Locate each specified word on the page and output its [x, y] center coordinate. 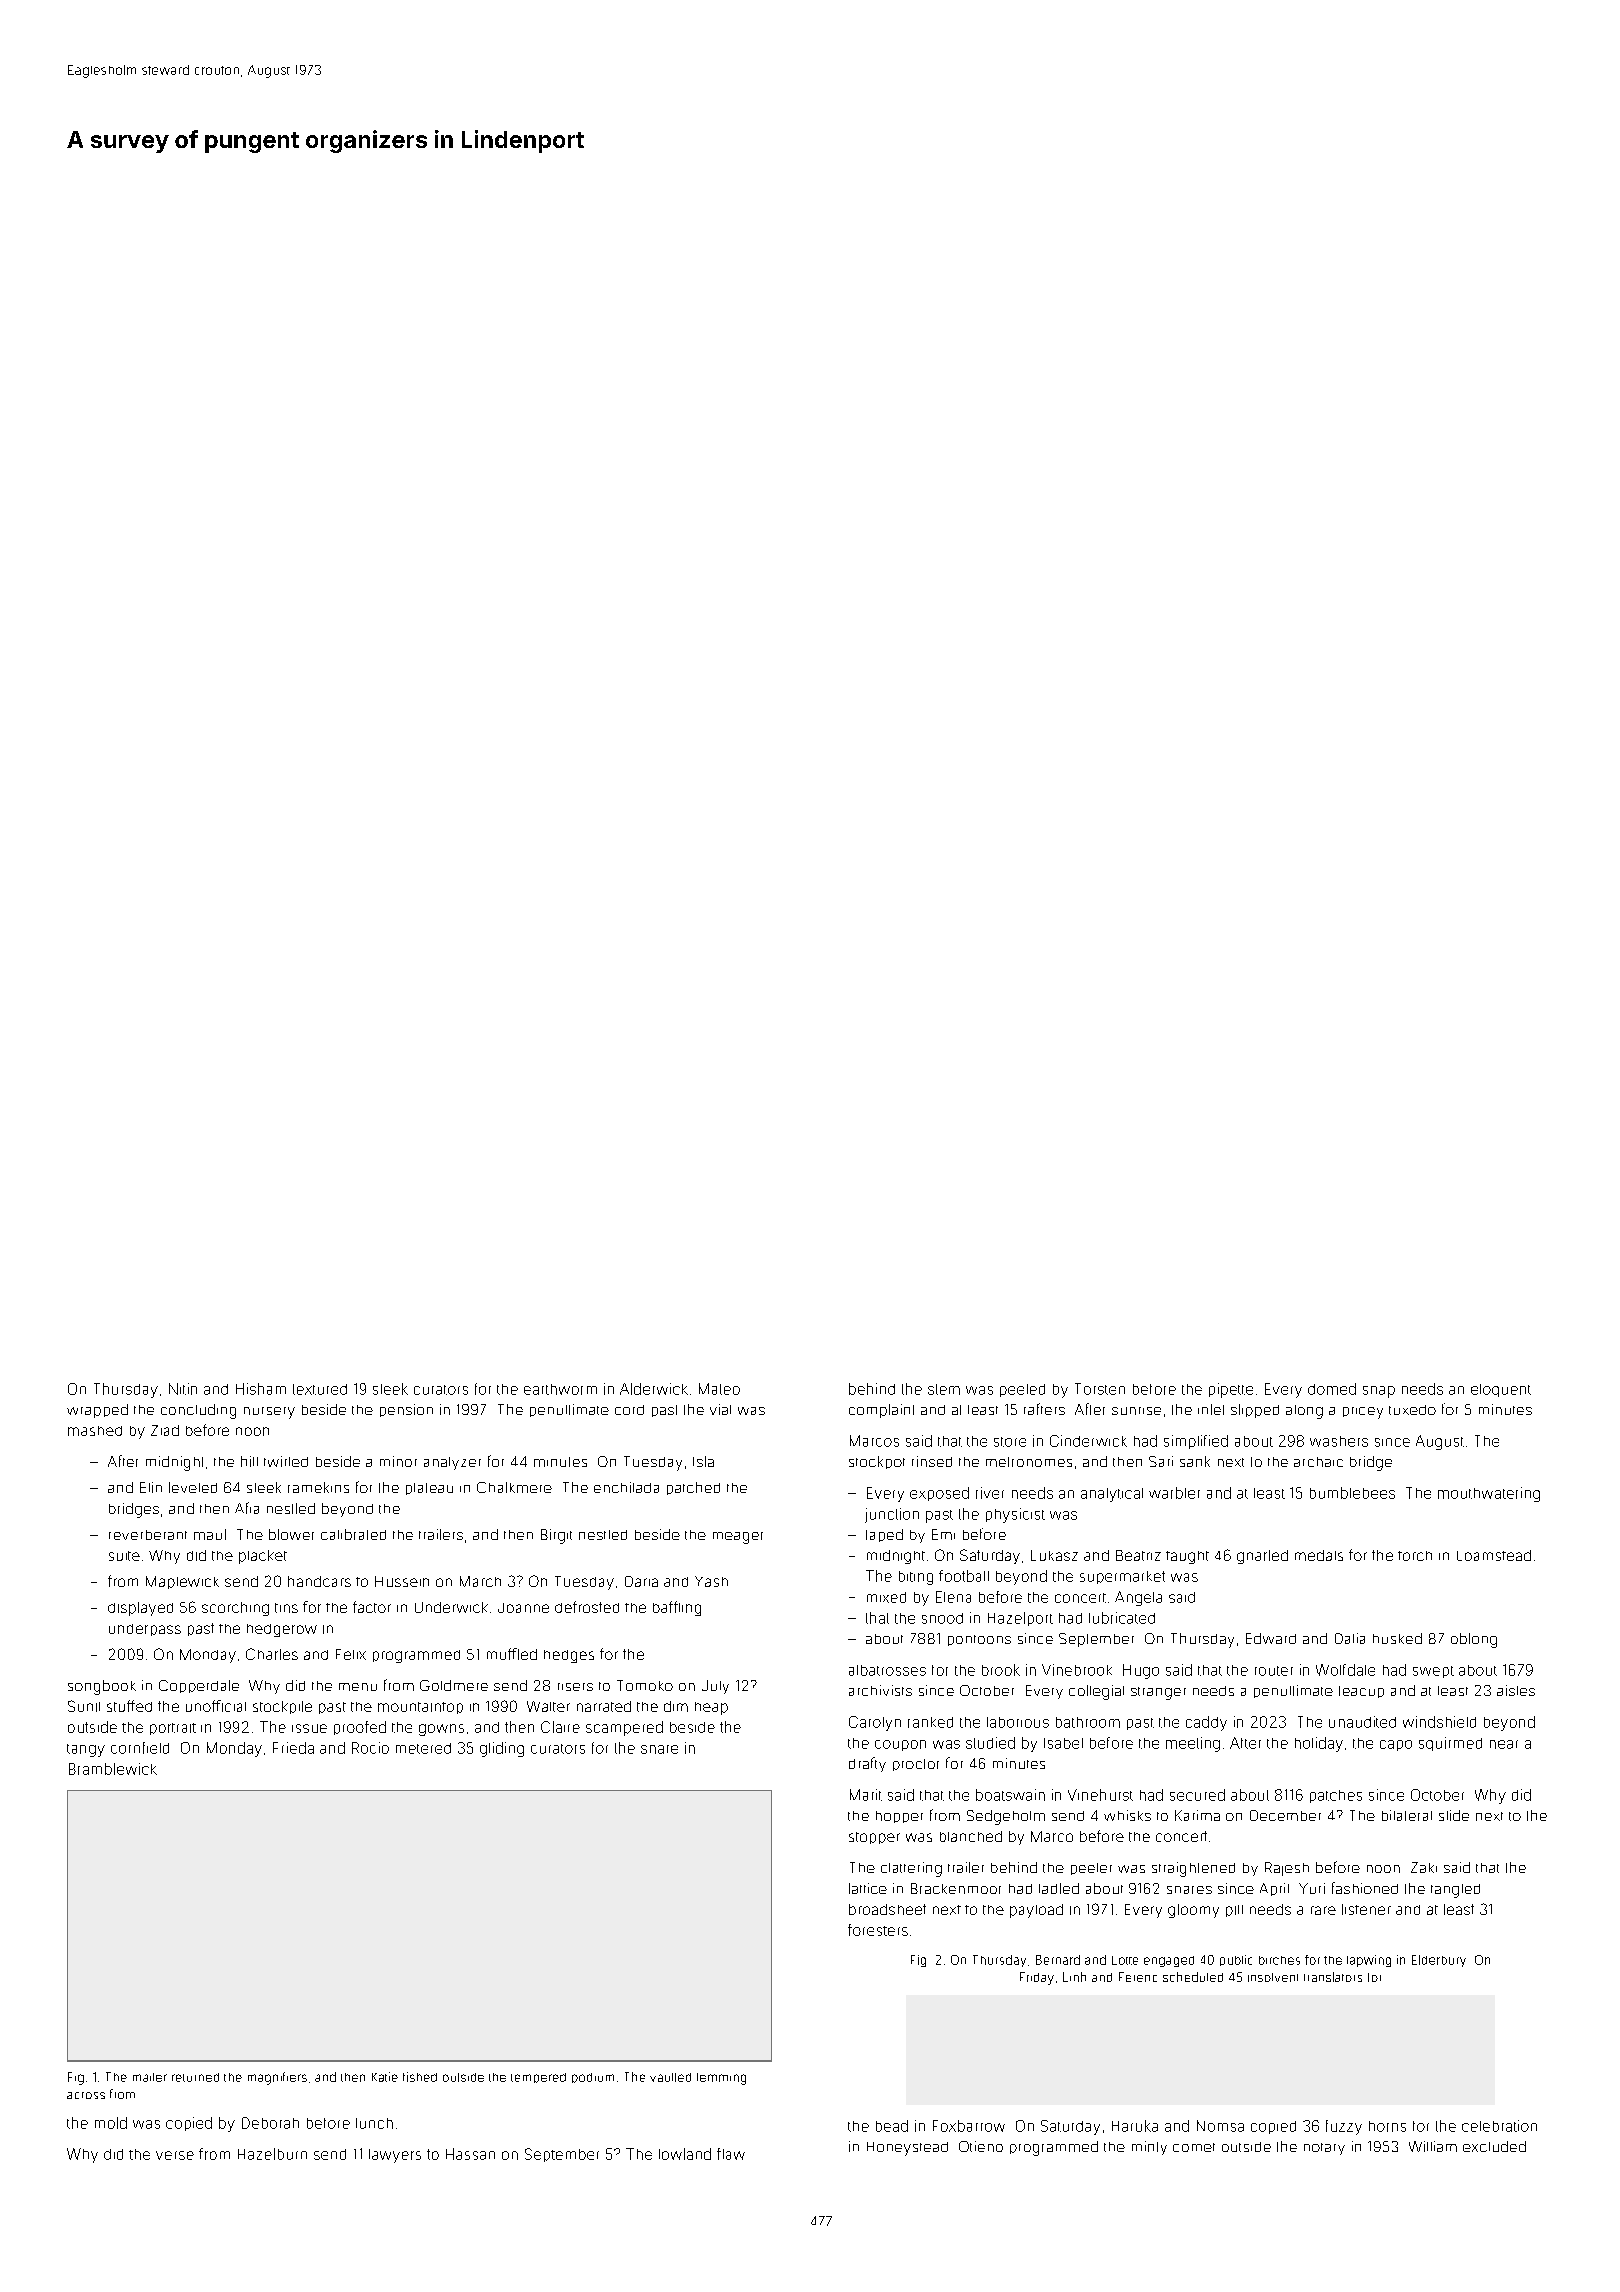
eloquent [1501, 1390]
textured [320, 1389]
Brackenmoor [956, 1888]
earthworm [560, 1389]
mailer [150, 2077]
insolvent [1273, 1977]
